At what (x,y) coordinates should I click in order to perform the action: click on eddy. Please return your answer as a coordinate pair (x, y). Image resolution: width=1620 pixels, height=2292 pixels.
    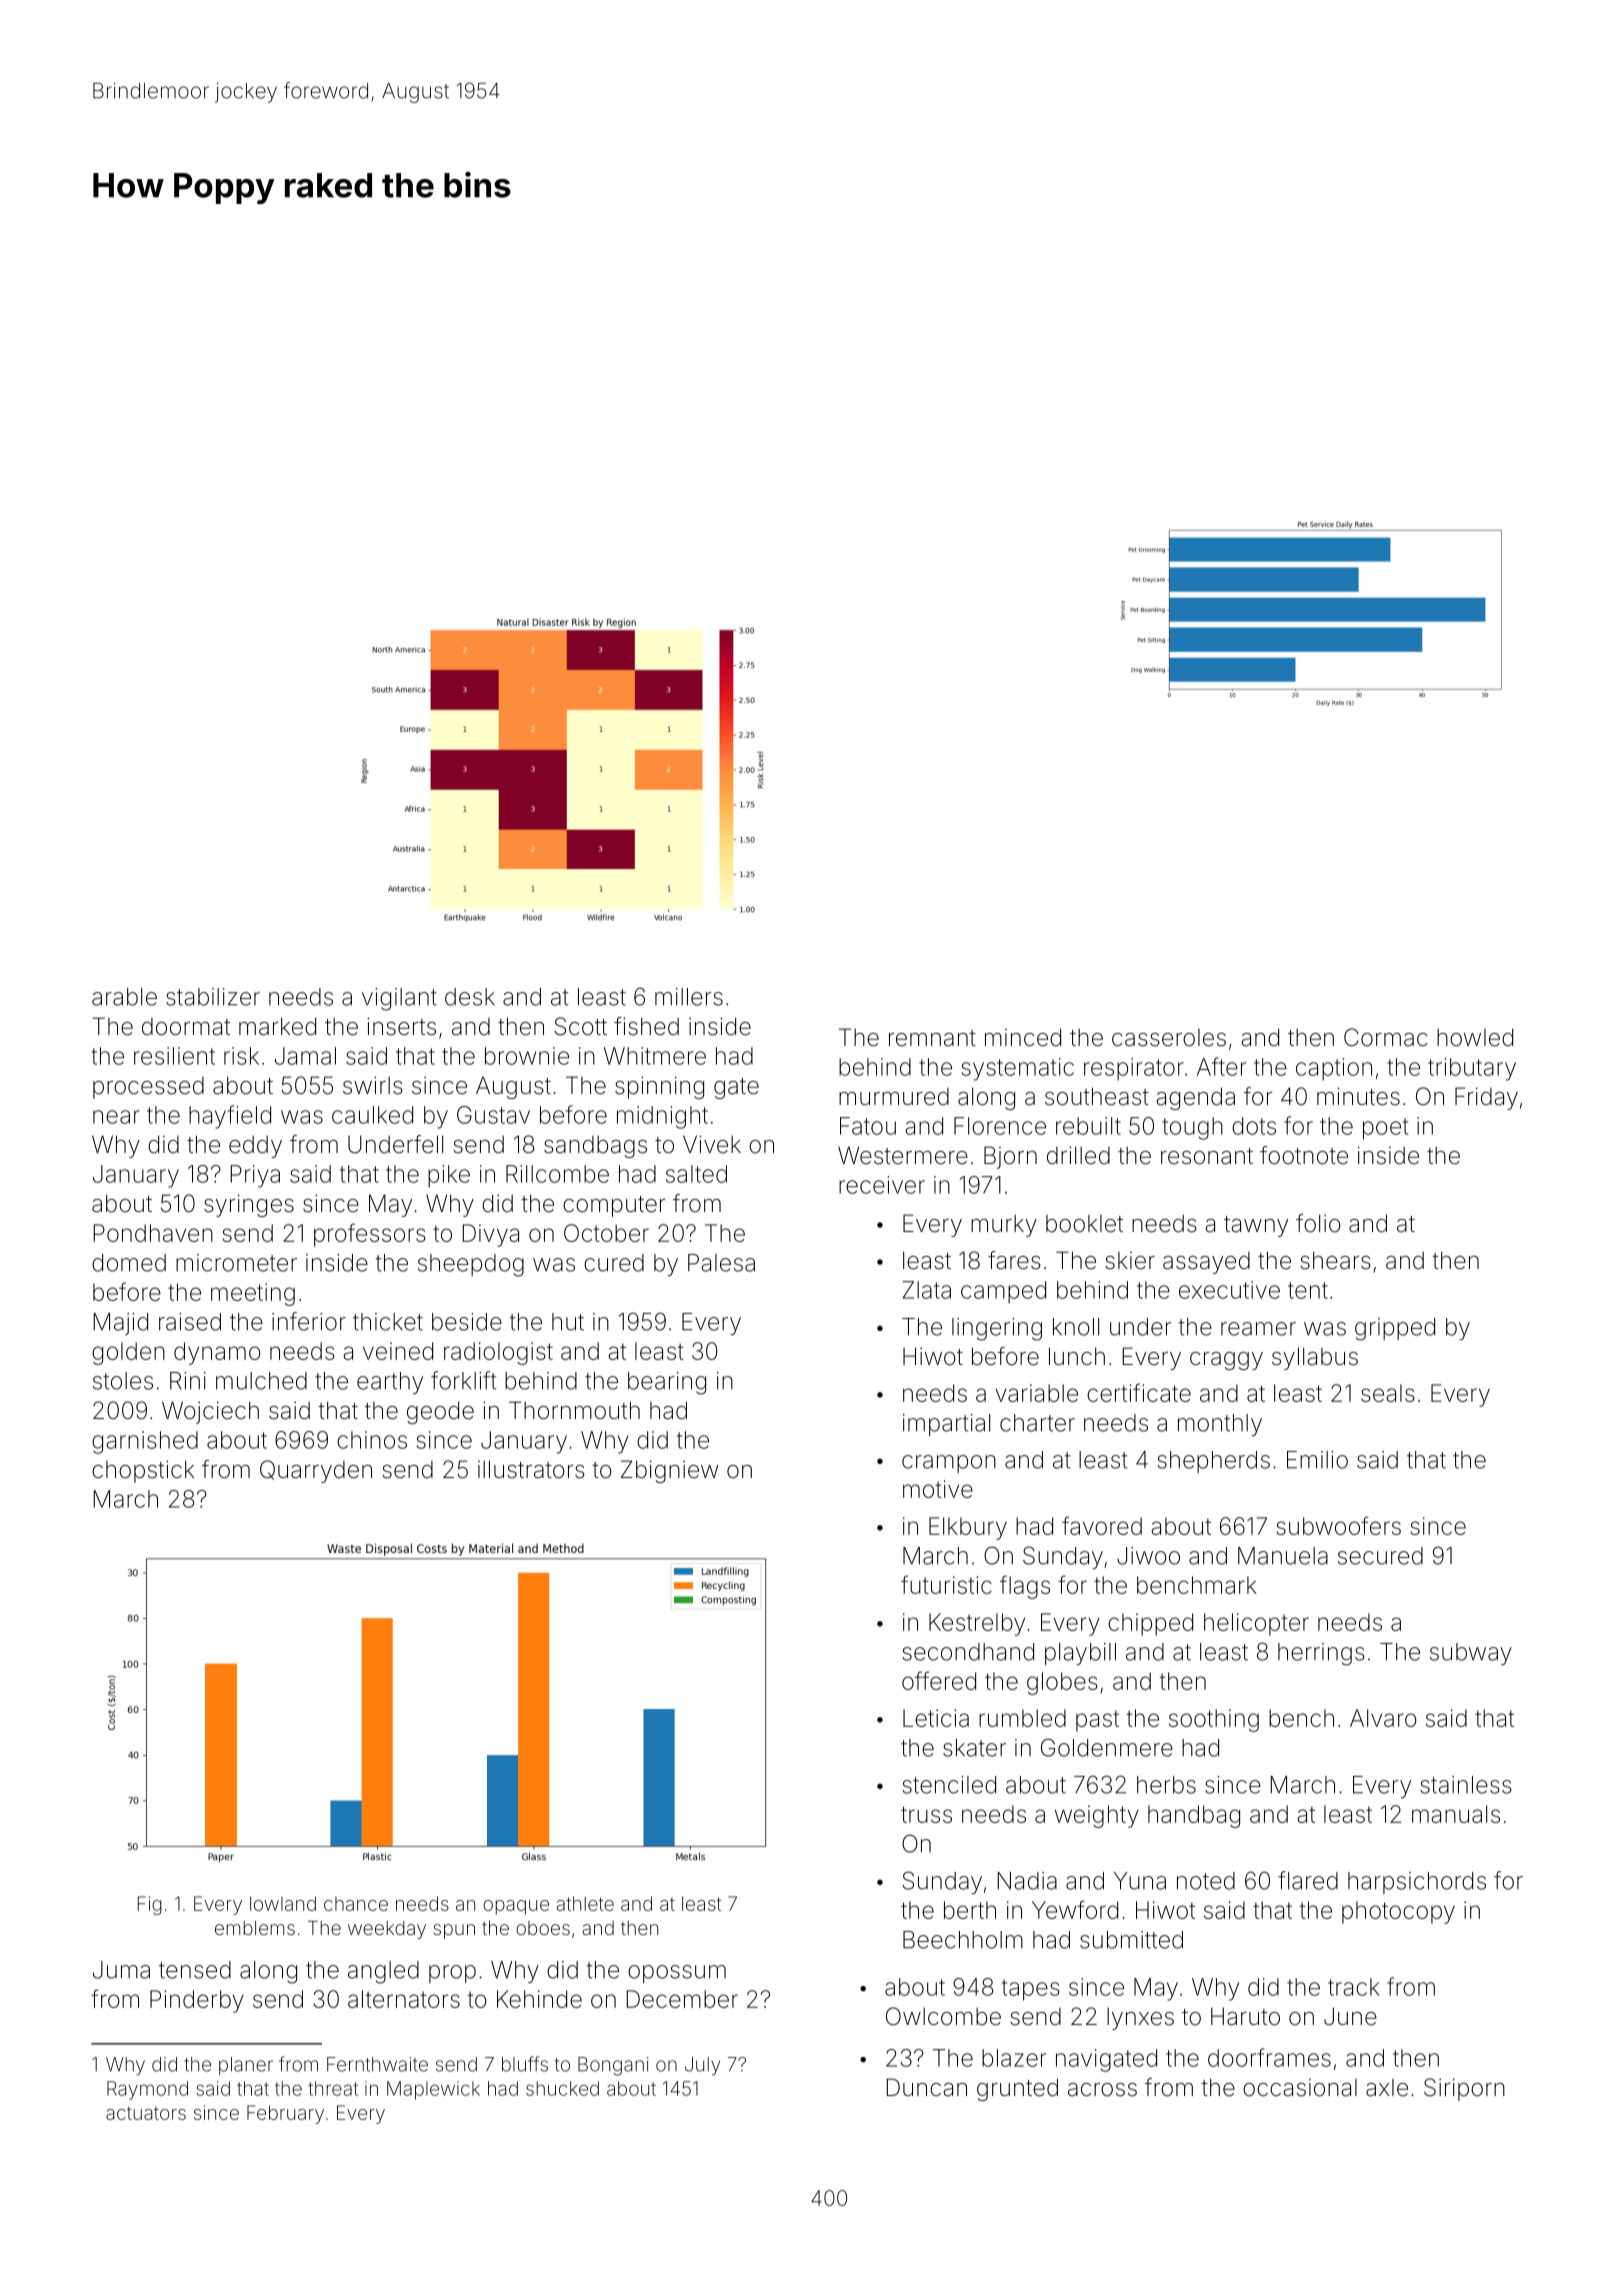
    Looking at the image, I should click on (255, 1147).
